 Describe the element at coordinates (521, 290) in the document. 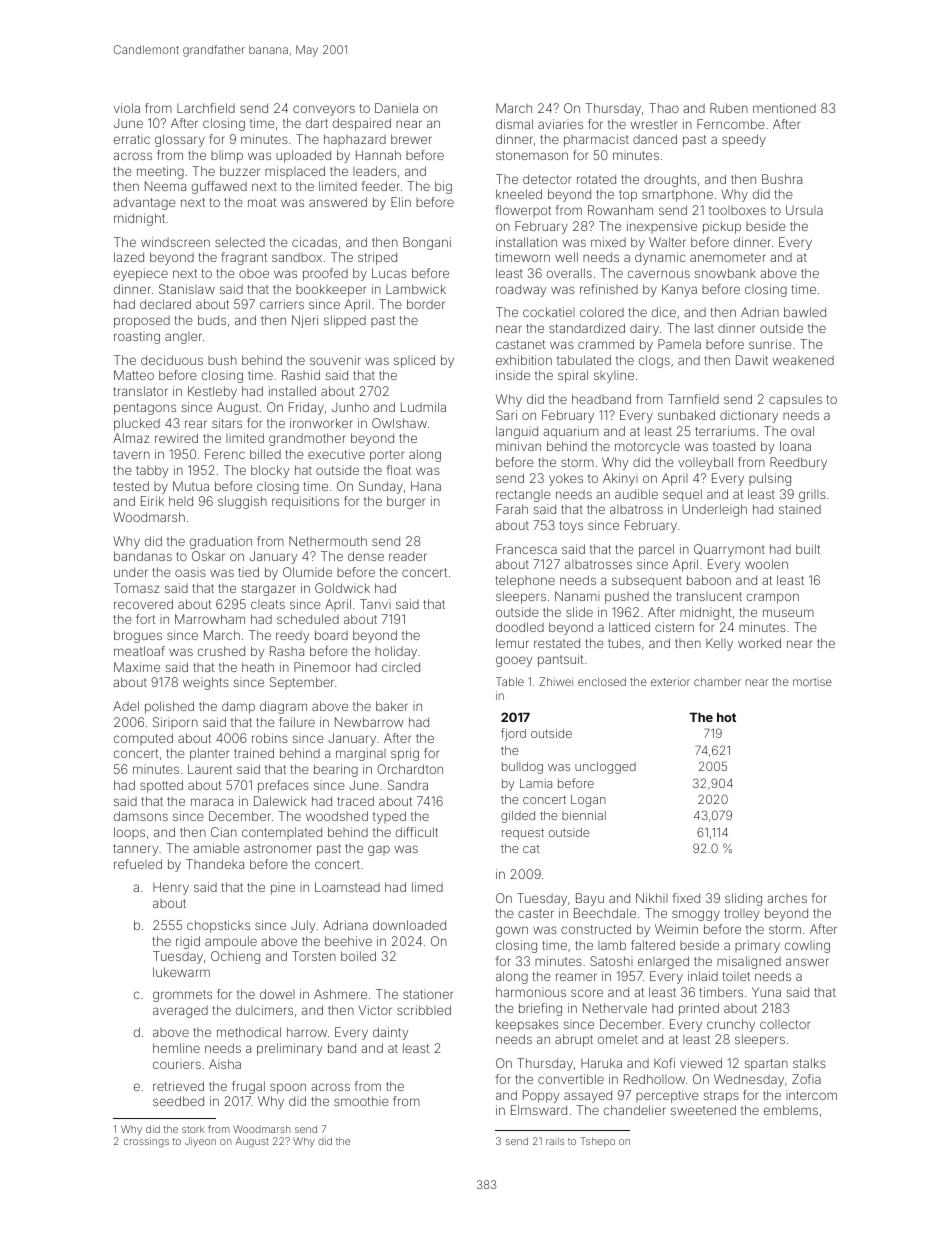

I see `roadway` at that location.
